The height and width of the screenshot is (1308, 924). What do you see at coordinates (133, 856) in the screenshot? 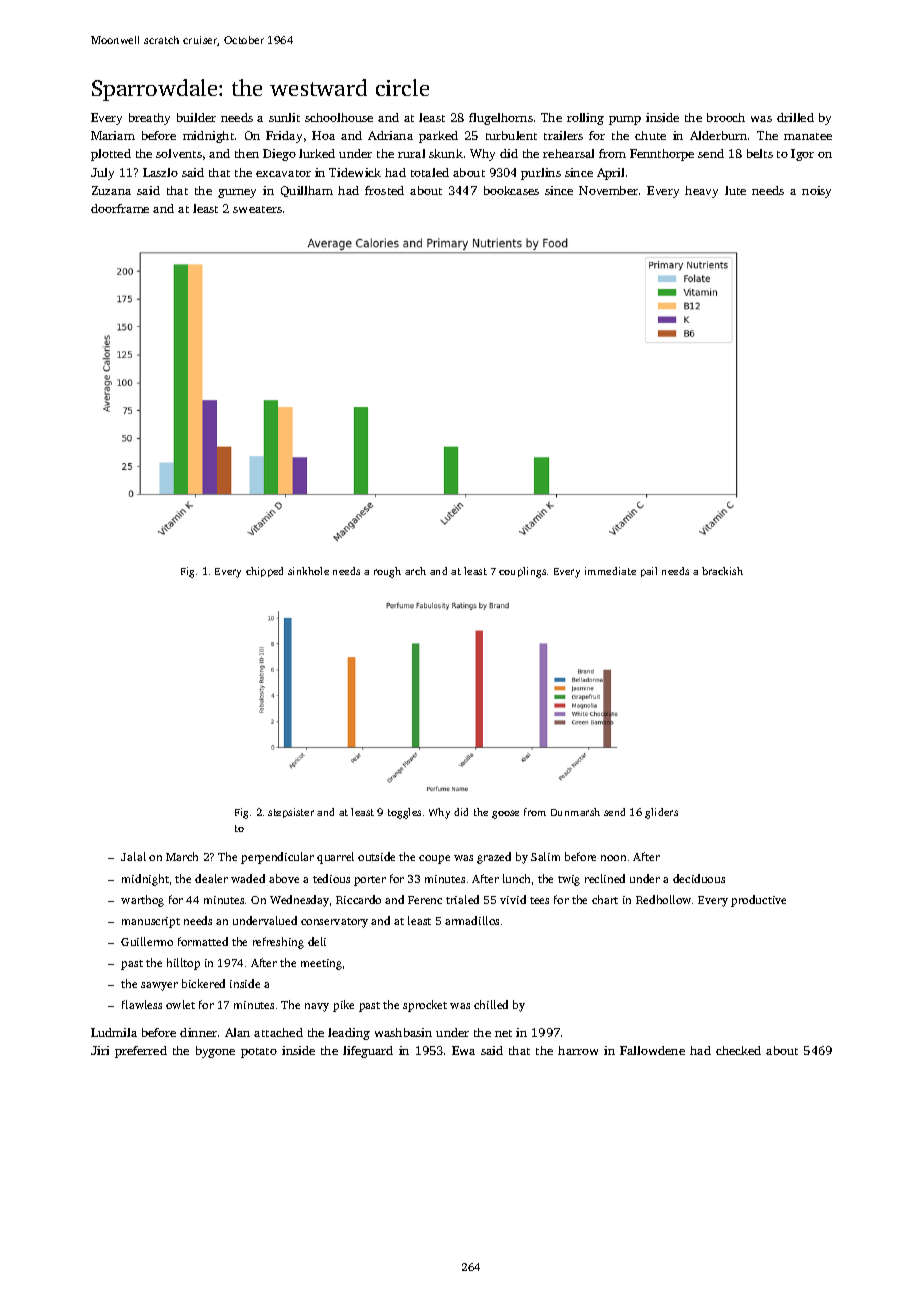
I see `Jalal` at bounding box center [133, 856].
